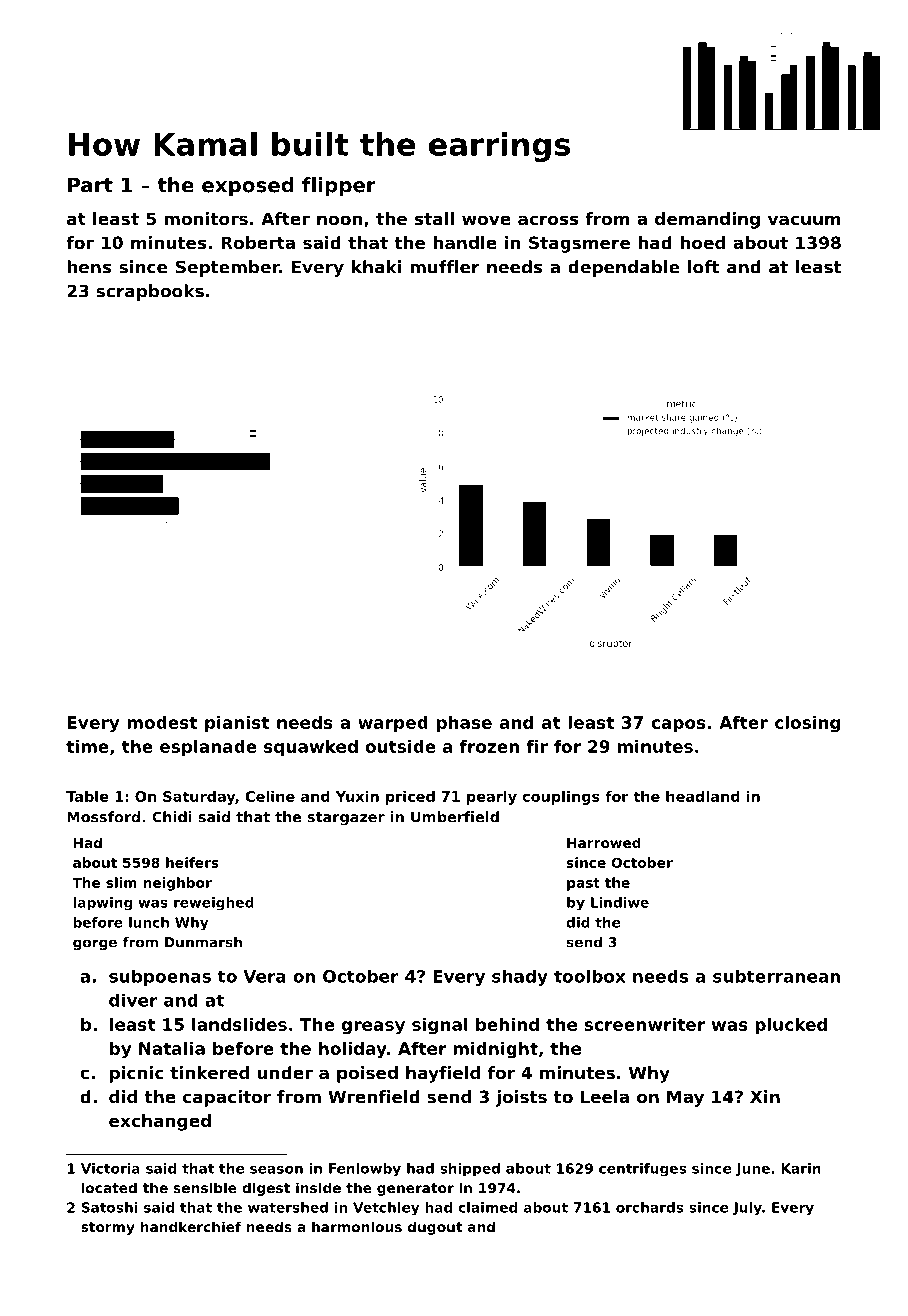 The width and height of the image is (908, 1316). What do you see at coordinates (455, 817) in the image?
I see `Umberfield` at bounding box center [455, 817].
